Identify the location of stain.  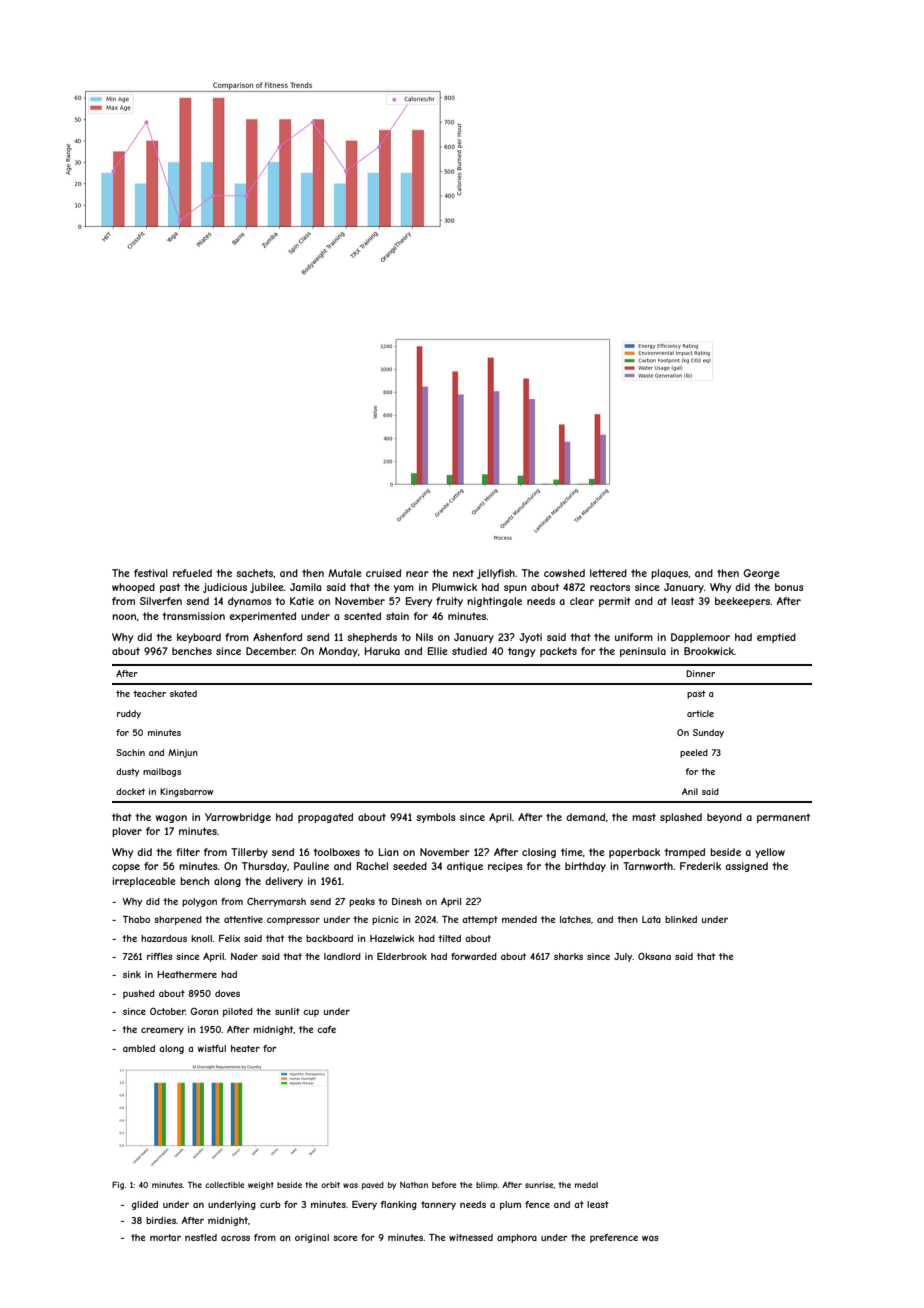
(397, 616).
